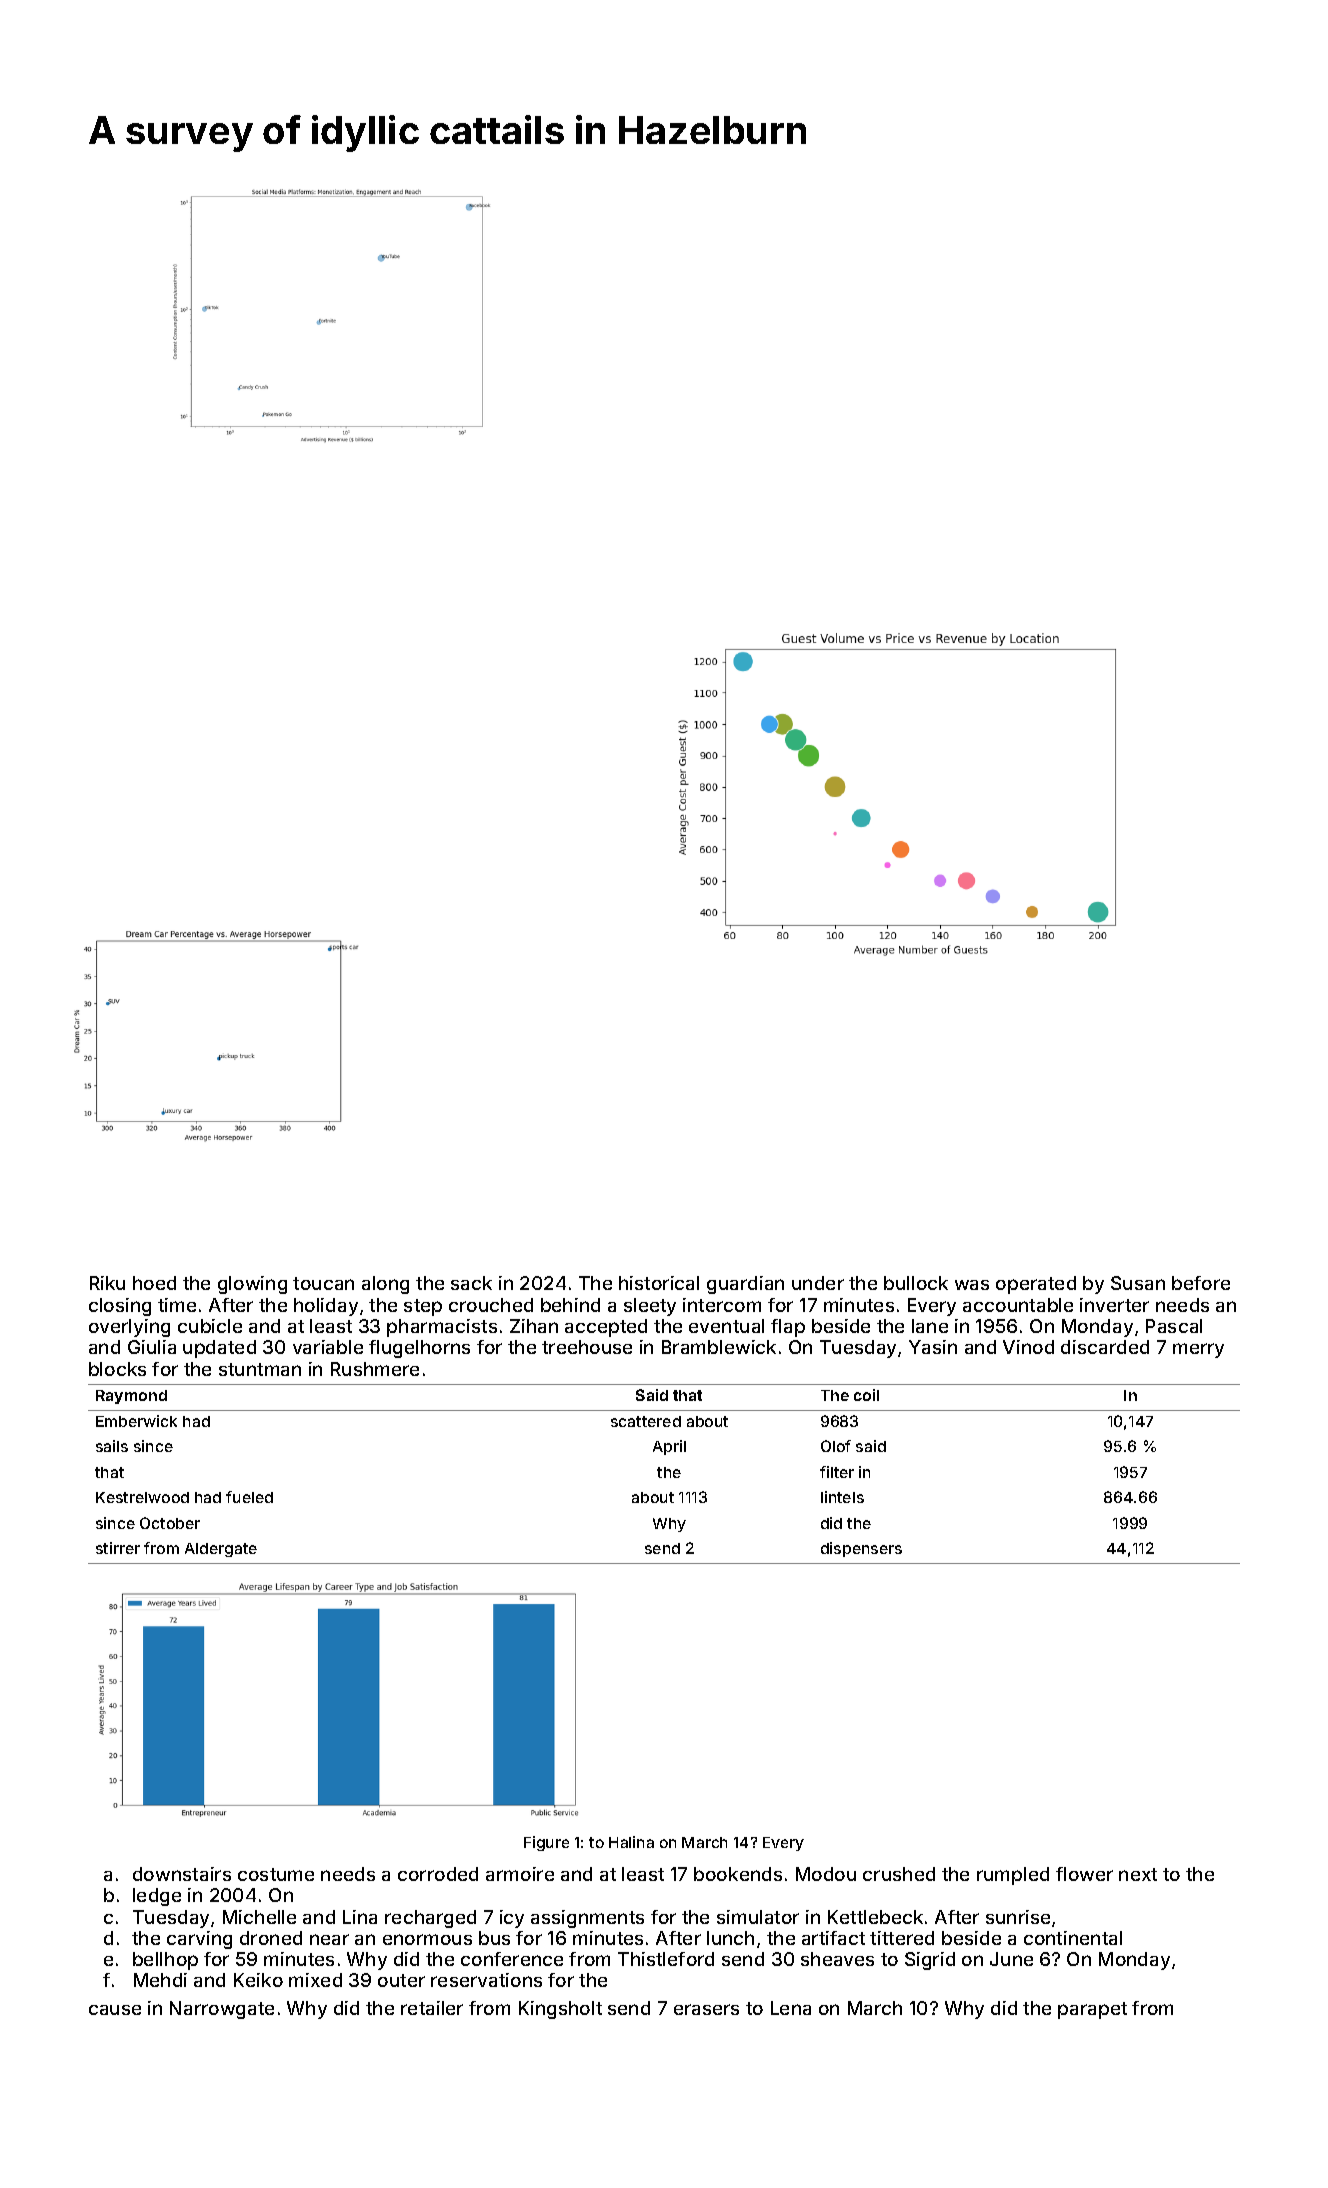 This document has width=1328, height=2188. Describe the element at coordinates (112, 1446) in the document. I see `sails` at that location.
